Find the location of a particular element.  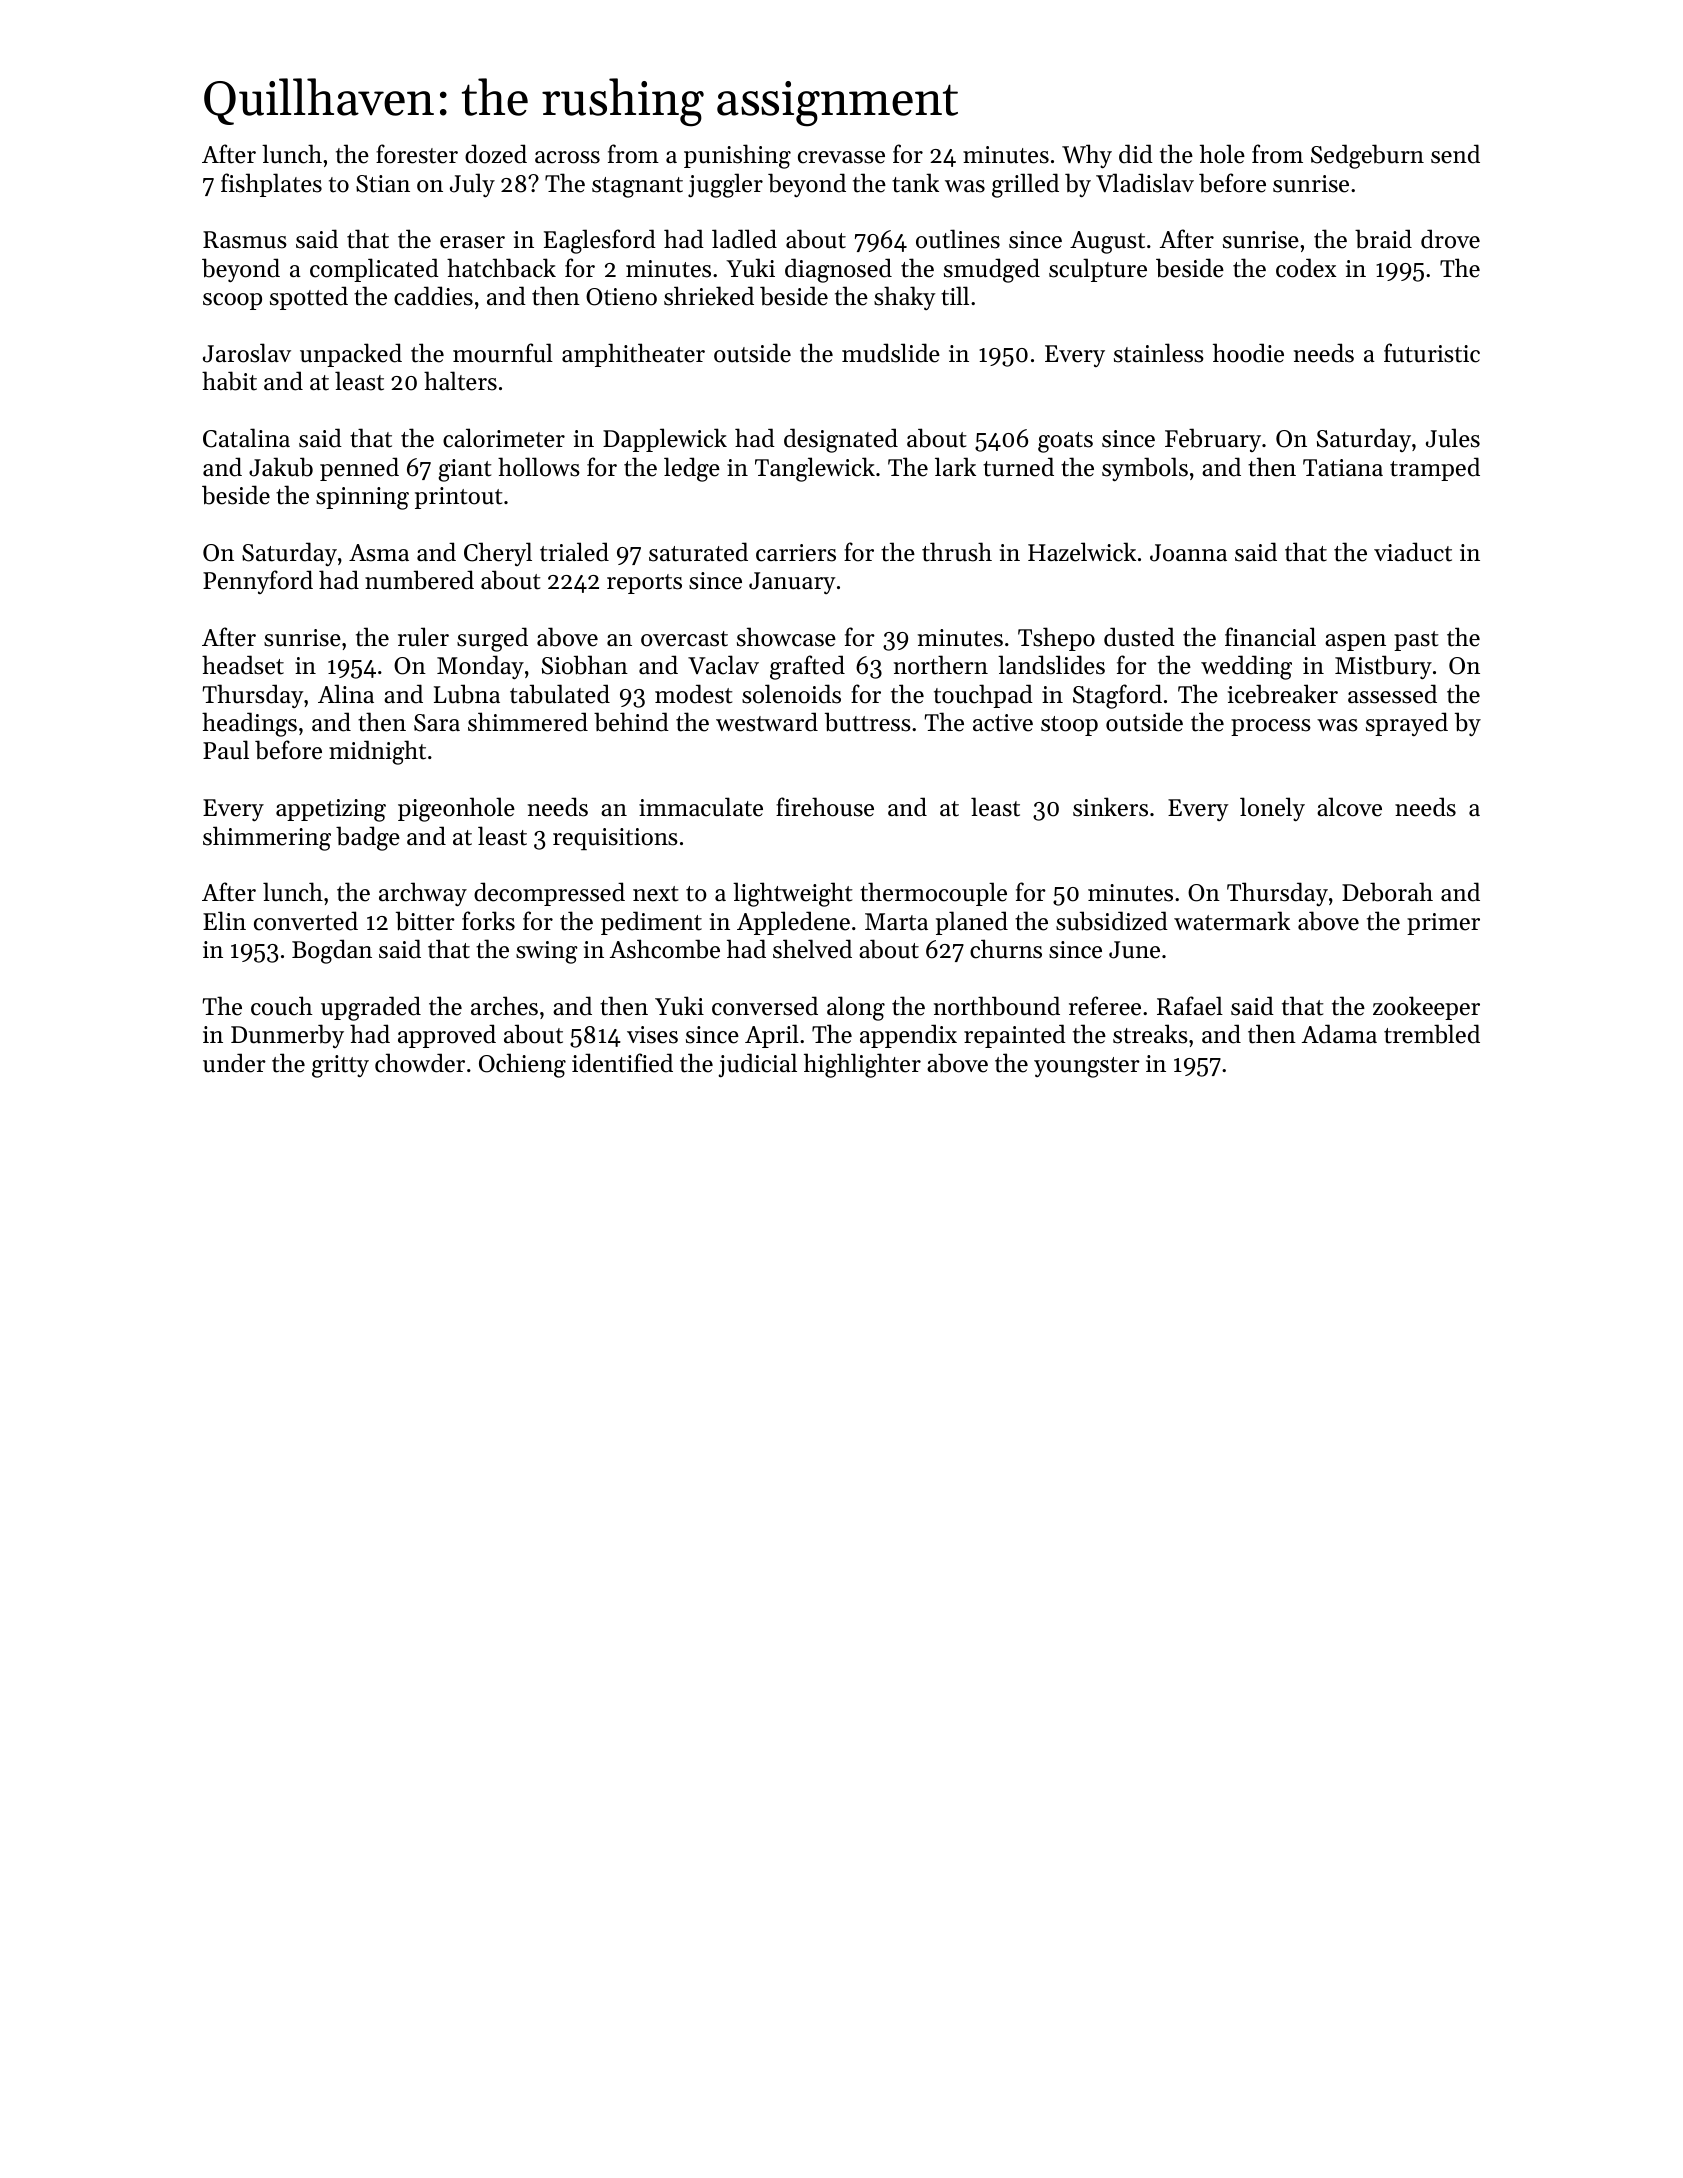

Mistbury is located at coordinates (1383, 667).
